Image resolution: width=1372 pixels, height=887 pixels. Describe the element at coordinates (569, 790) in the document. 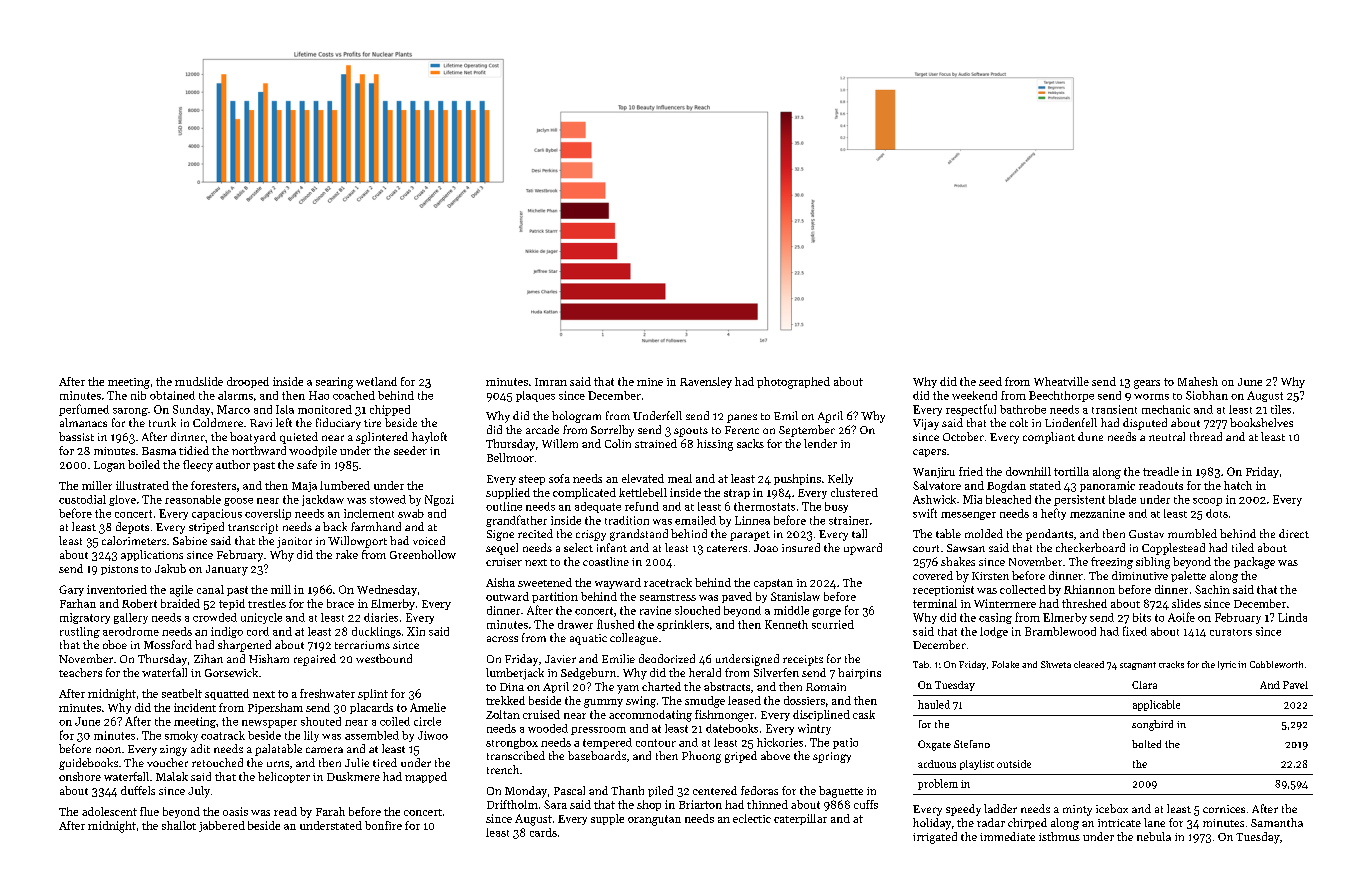

I see `Pascal` at that location.
